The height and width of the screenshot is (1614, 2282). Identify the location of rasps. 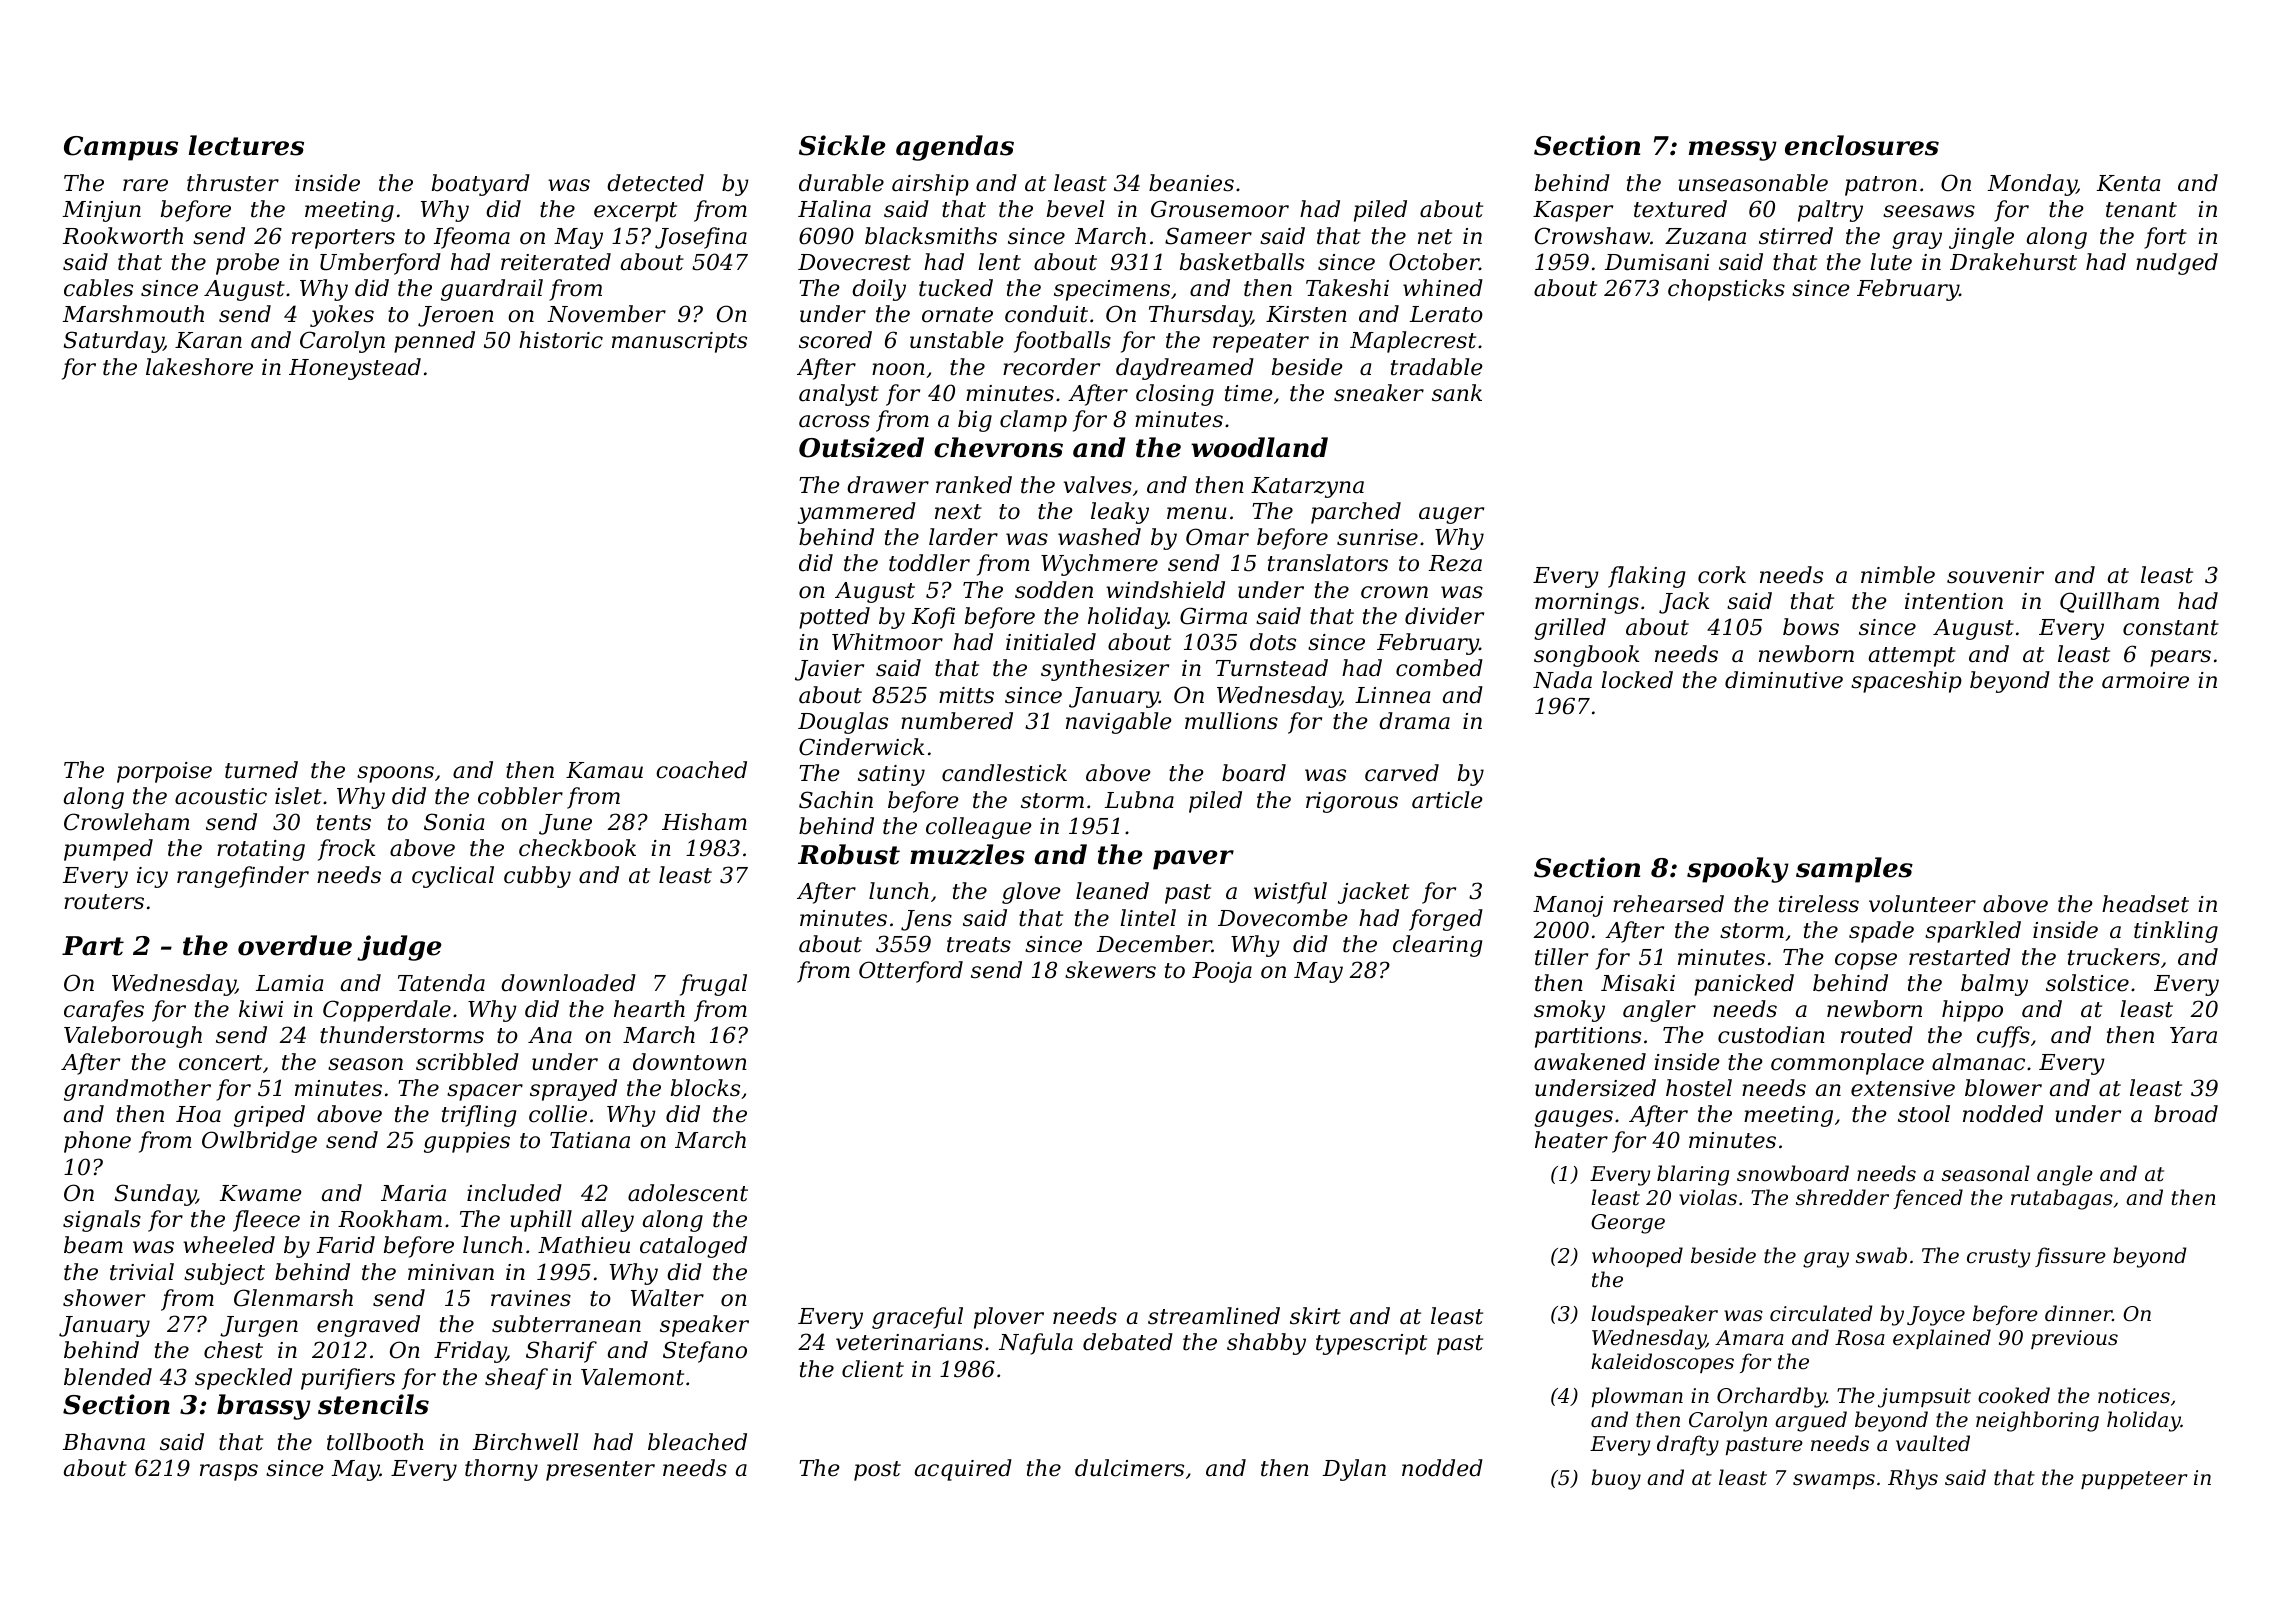
(229, 1472).
